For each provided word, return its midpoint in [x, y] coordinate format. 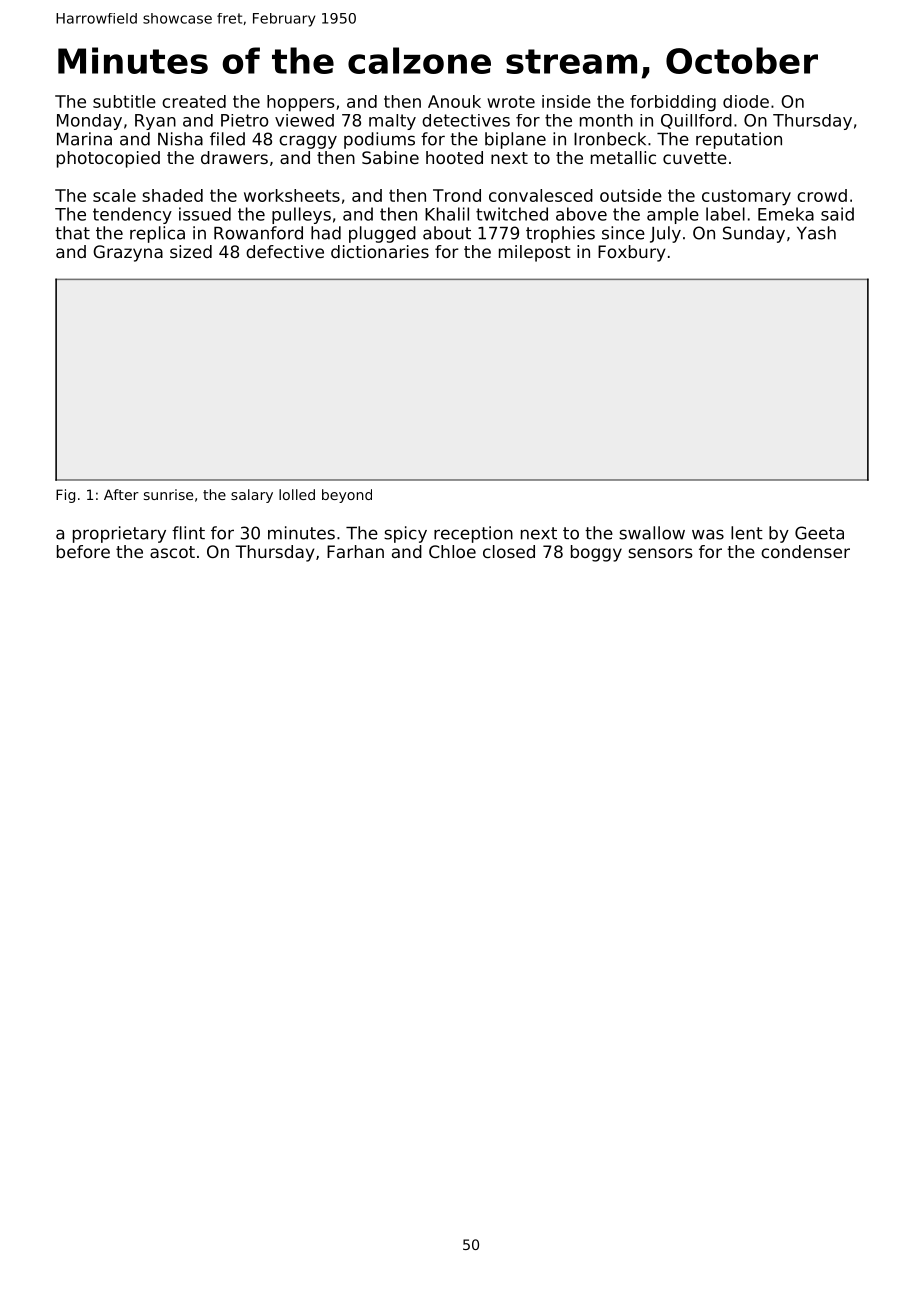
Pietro [244, 120]
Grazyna [128, 253]
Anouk [454, 101]
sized [191, 251]
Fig [65, 496]
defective [285, 251]
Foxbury [632, 253]
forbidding [673, 103]
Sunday [754, 234]
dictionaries [380, 251]
